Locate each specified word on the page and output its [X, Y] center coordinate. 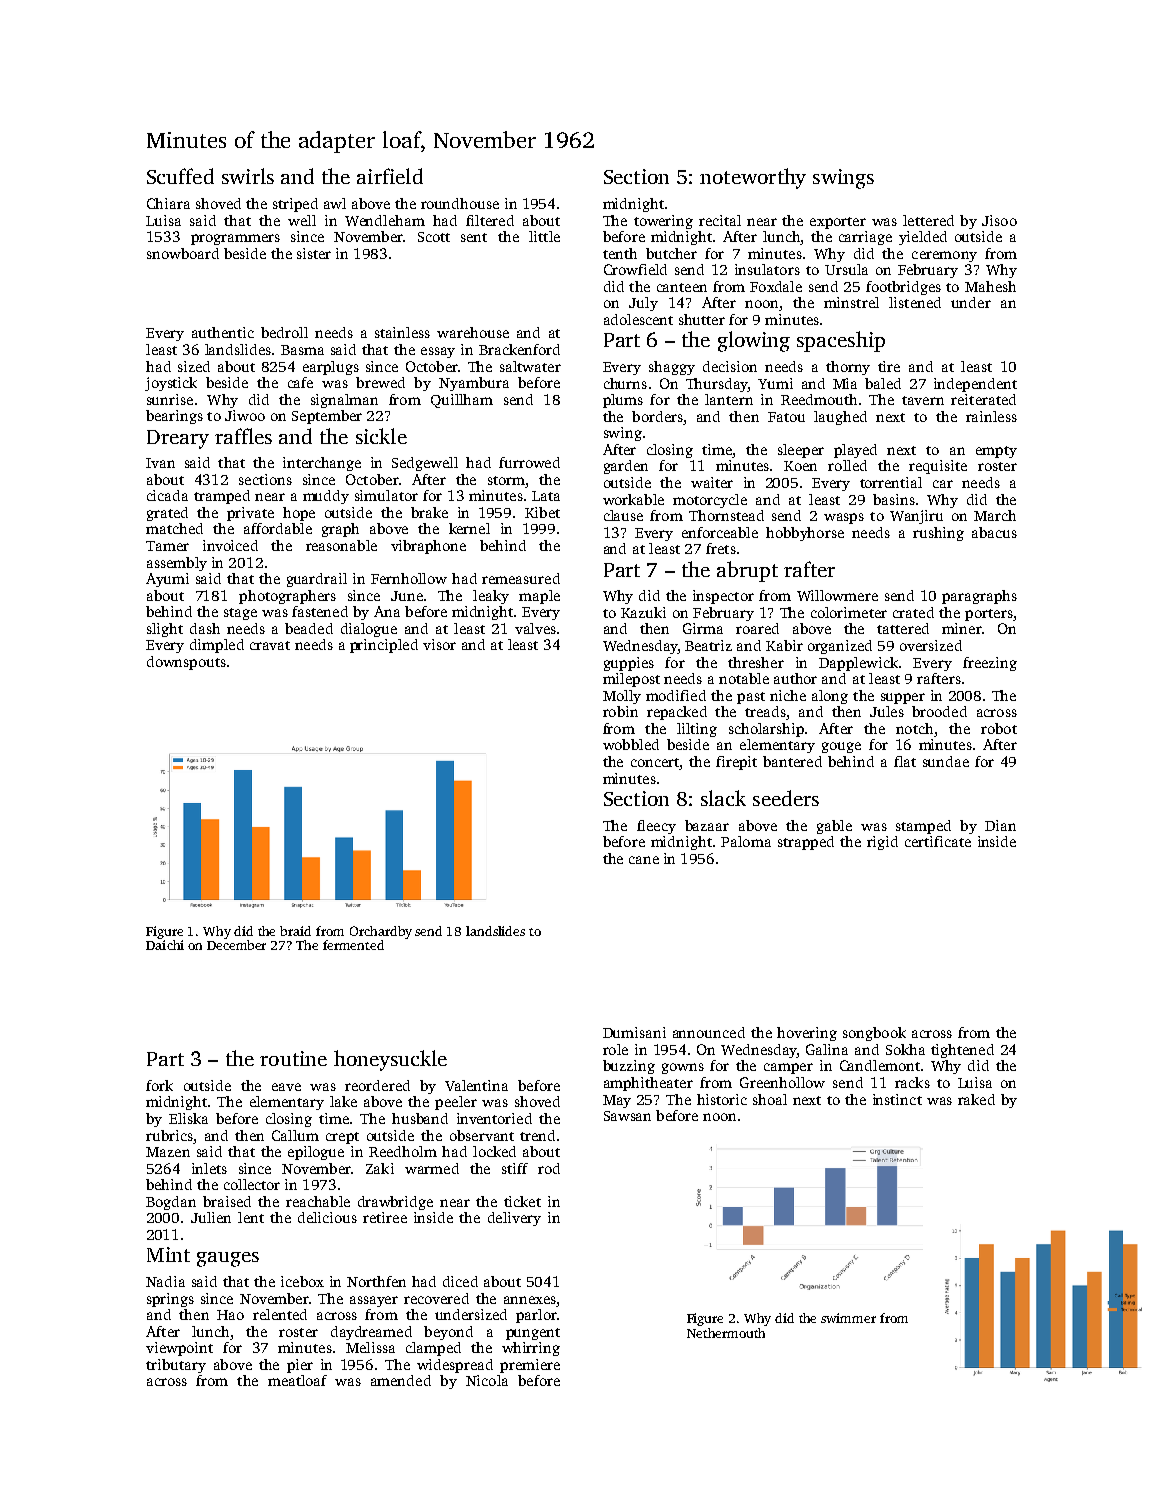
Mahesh [990, 286]
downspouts [186, 663]
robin [620, 711]
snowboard [183, 253]
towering [663, 222]
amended [401, 1380]
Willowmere [837, 595]
